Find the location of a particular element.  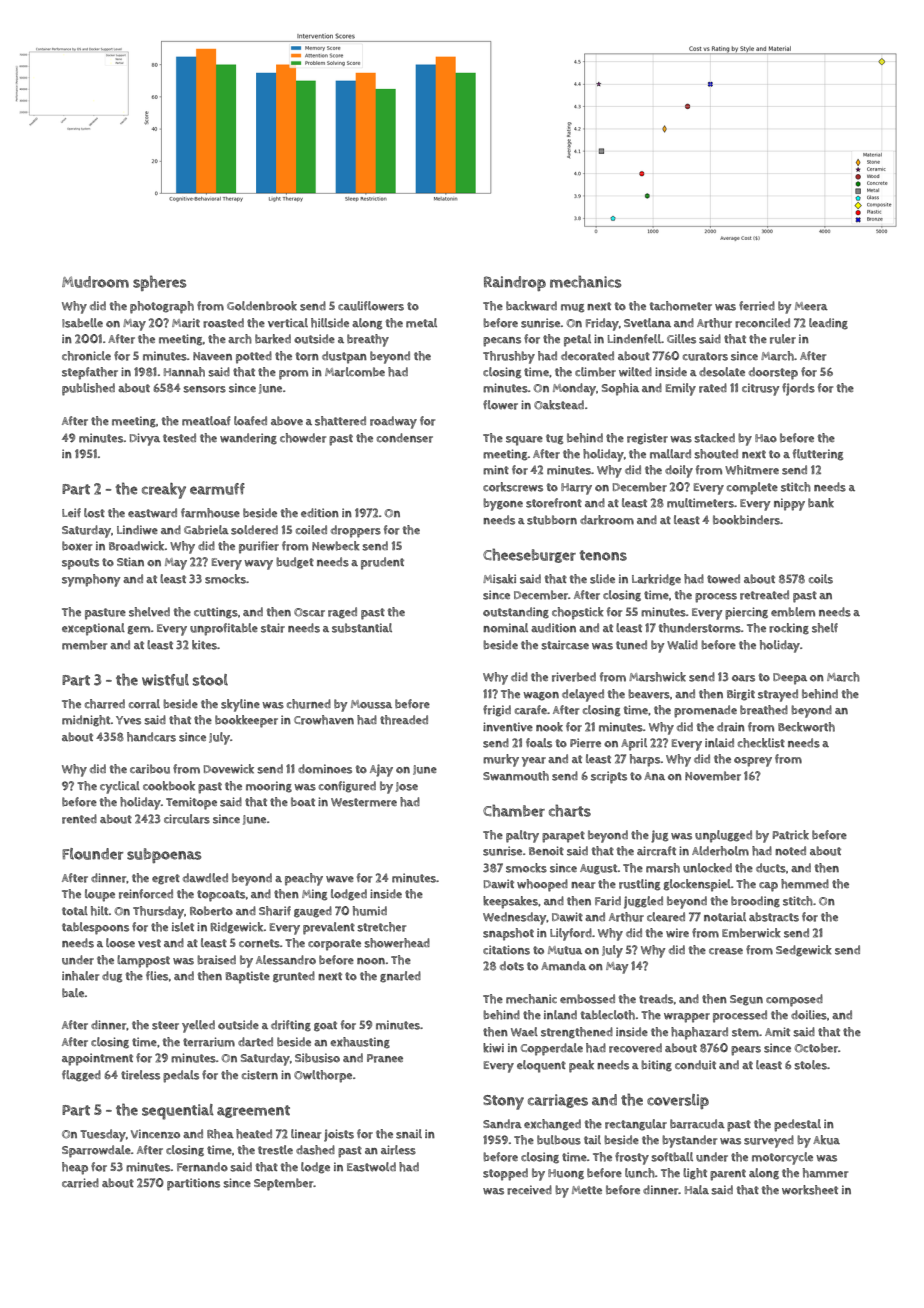

Lilyford is located at coordinates (571, 934).
